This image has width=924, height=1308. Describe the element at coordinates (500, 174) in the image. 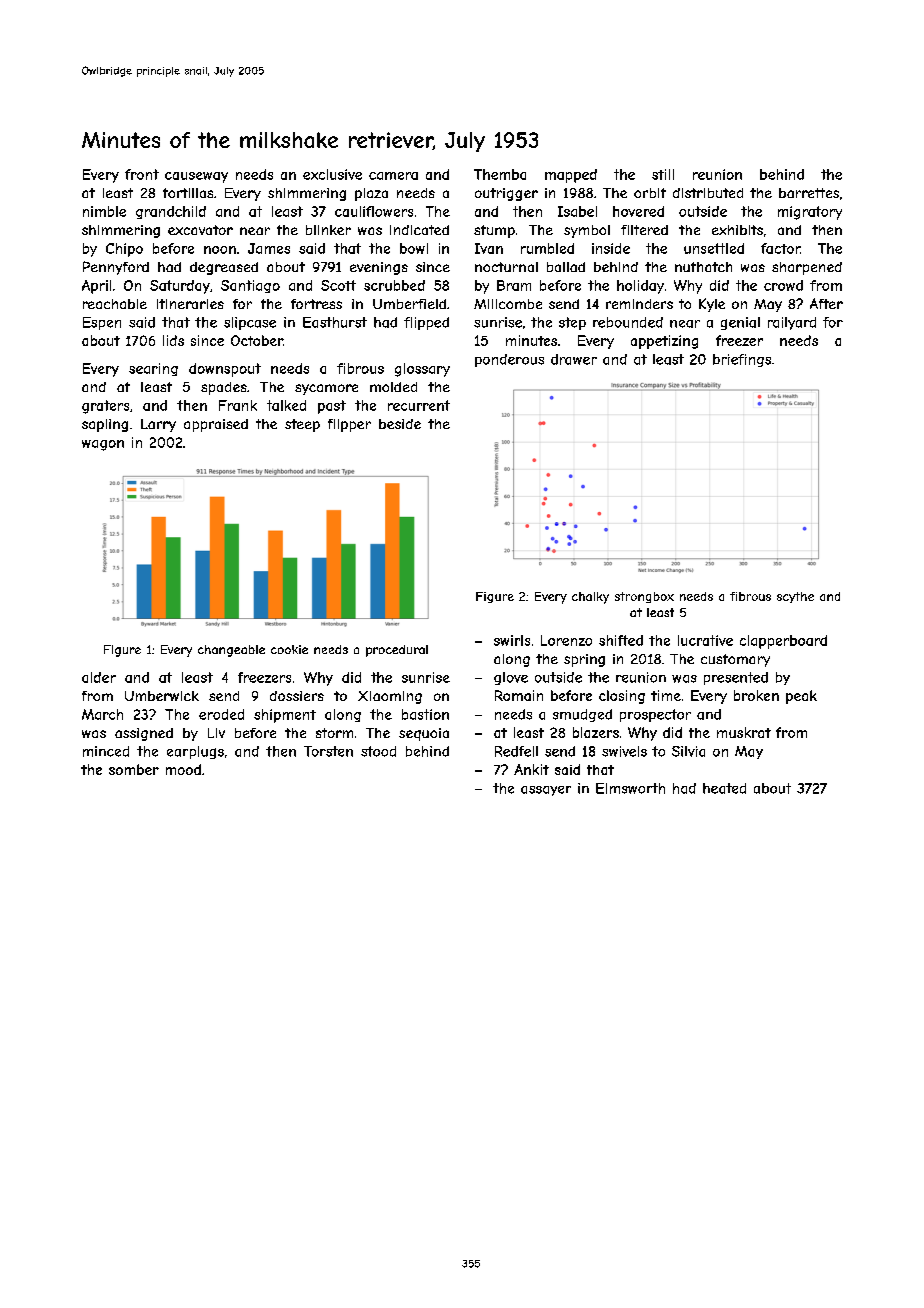

I see `Themba` at that location.
